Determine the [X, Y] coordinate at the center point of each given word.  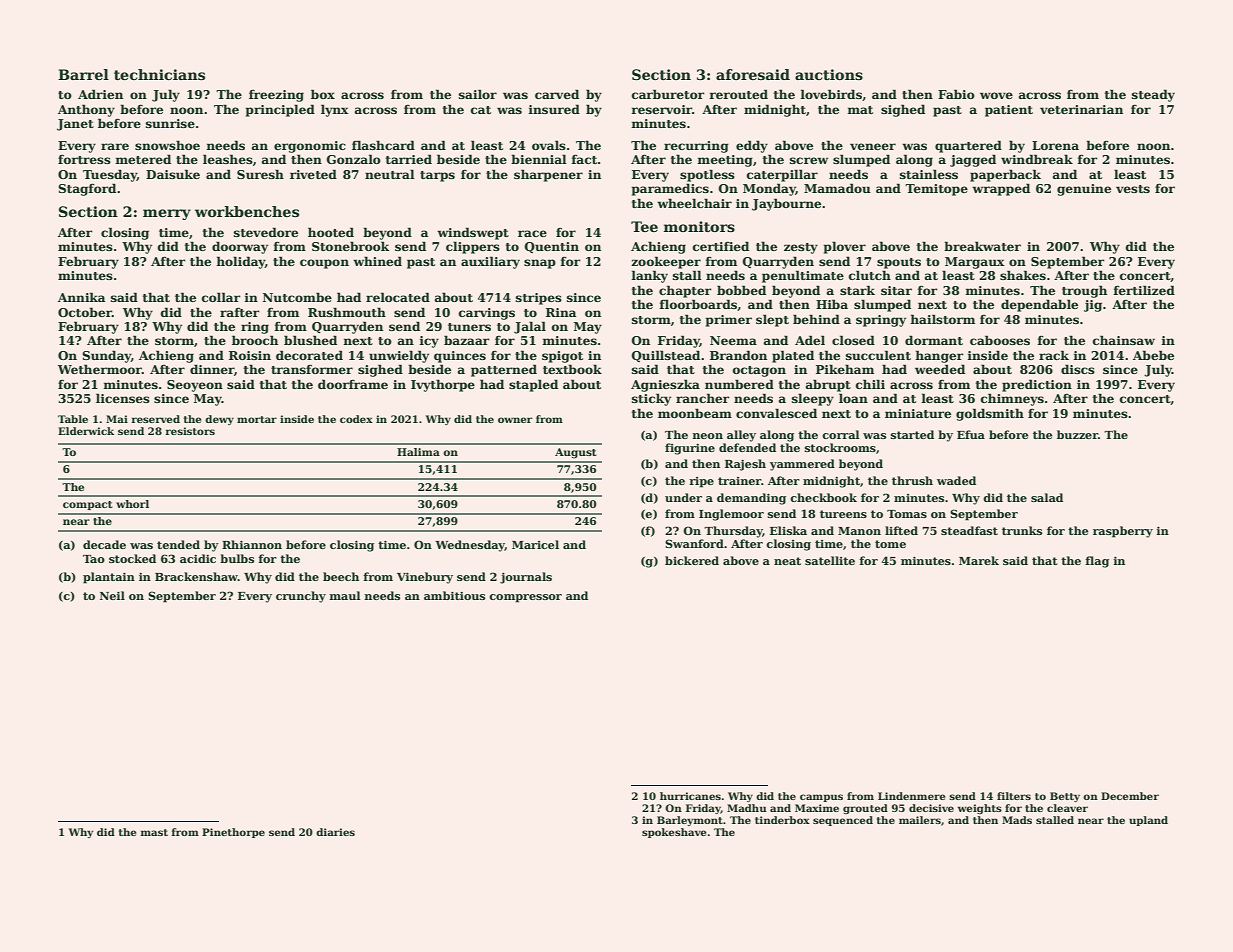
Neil [112, 595]
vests [1133, 189]
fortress [84, 159]
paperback [1005, 175]
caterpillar [782, 175]
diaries [335, 832]
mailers [920, 820]
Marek [979, 560]
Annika [81, 297]
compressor [525, 598]
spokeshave [674, 833]
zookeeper [666, 262]
